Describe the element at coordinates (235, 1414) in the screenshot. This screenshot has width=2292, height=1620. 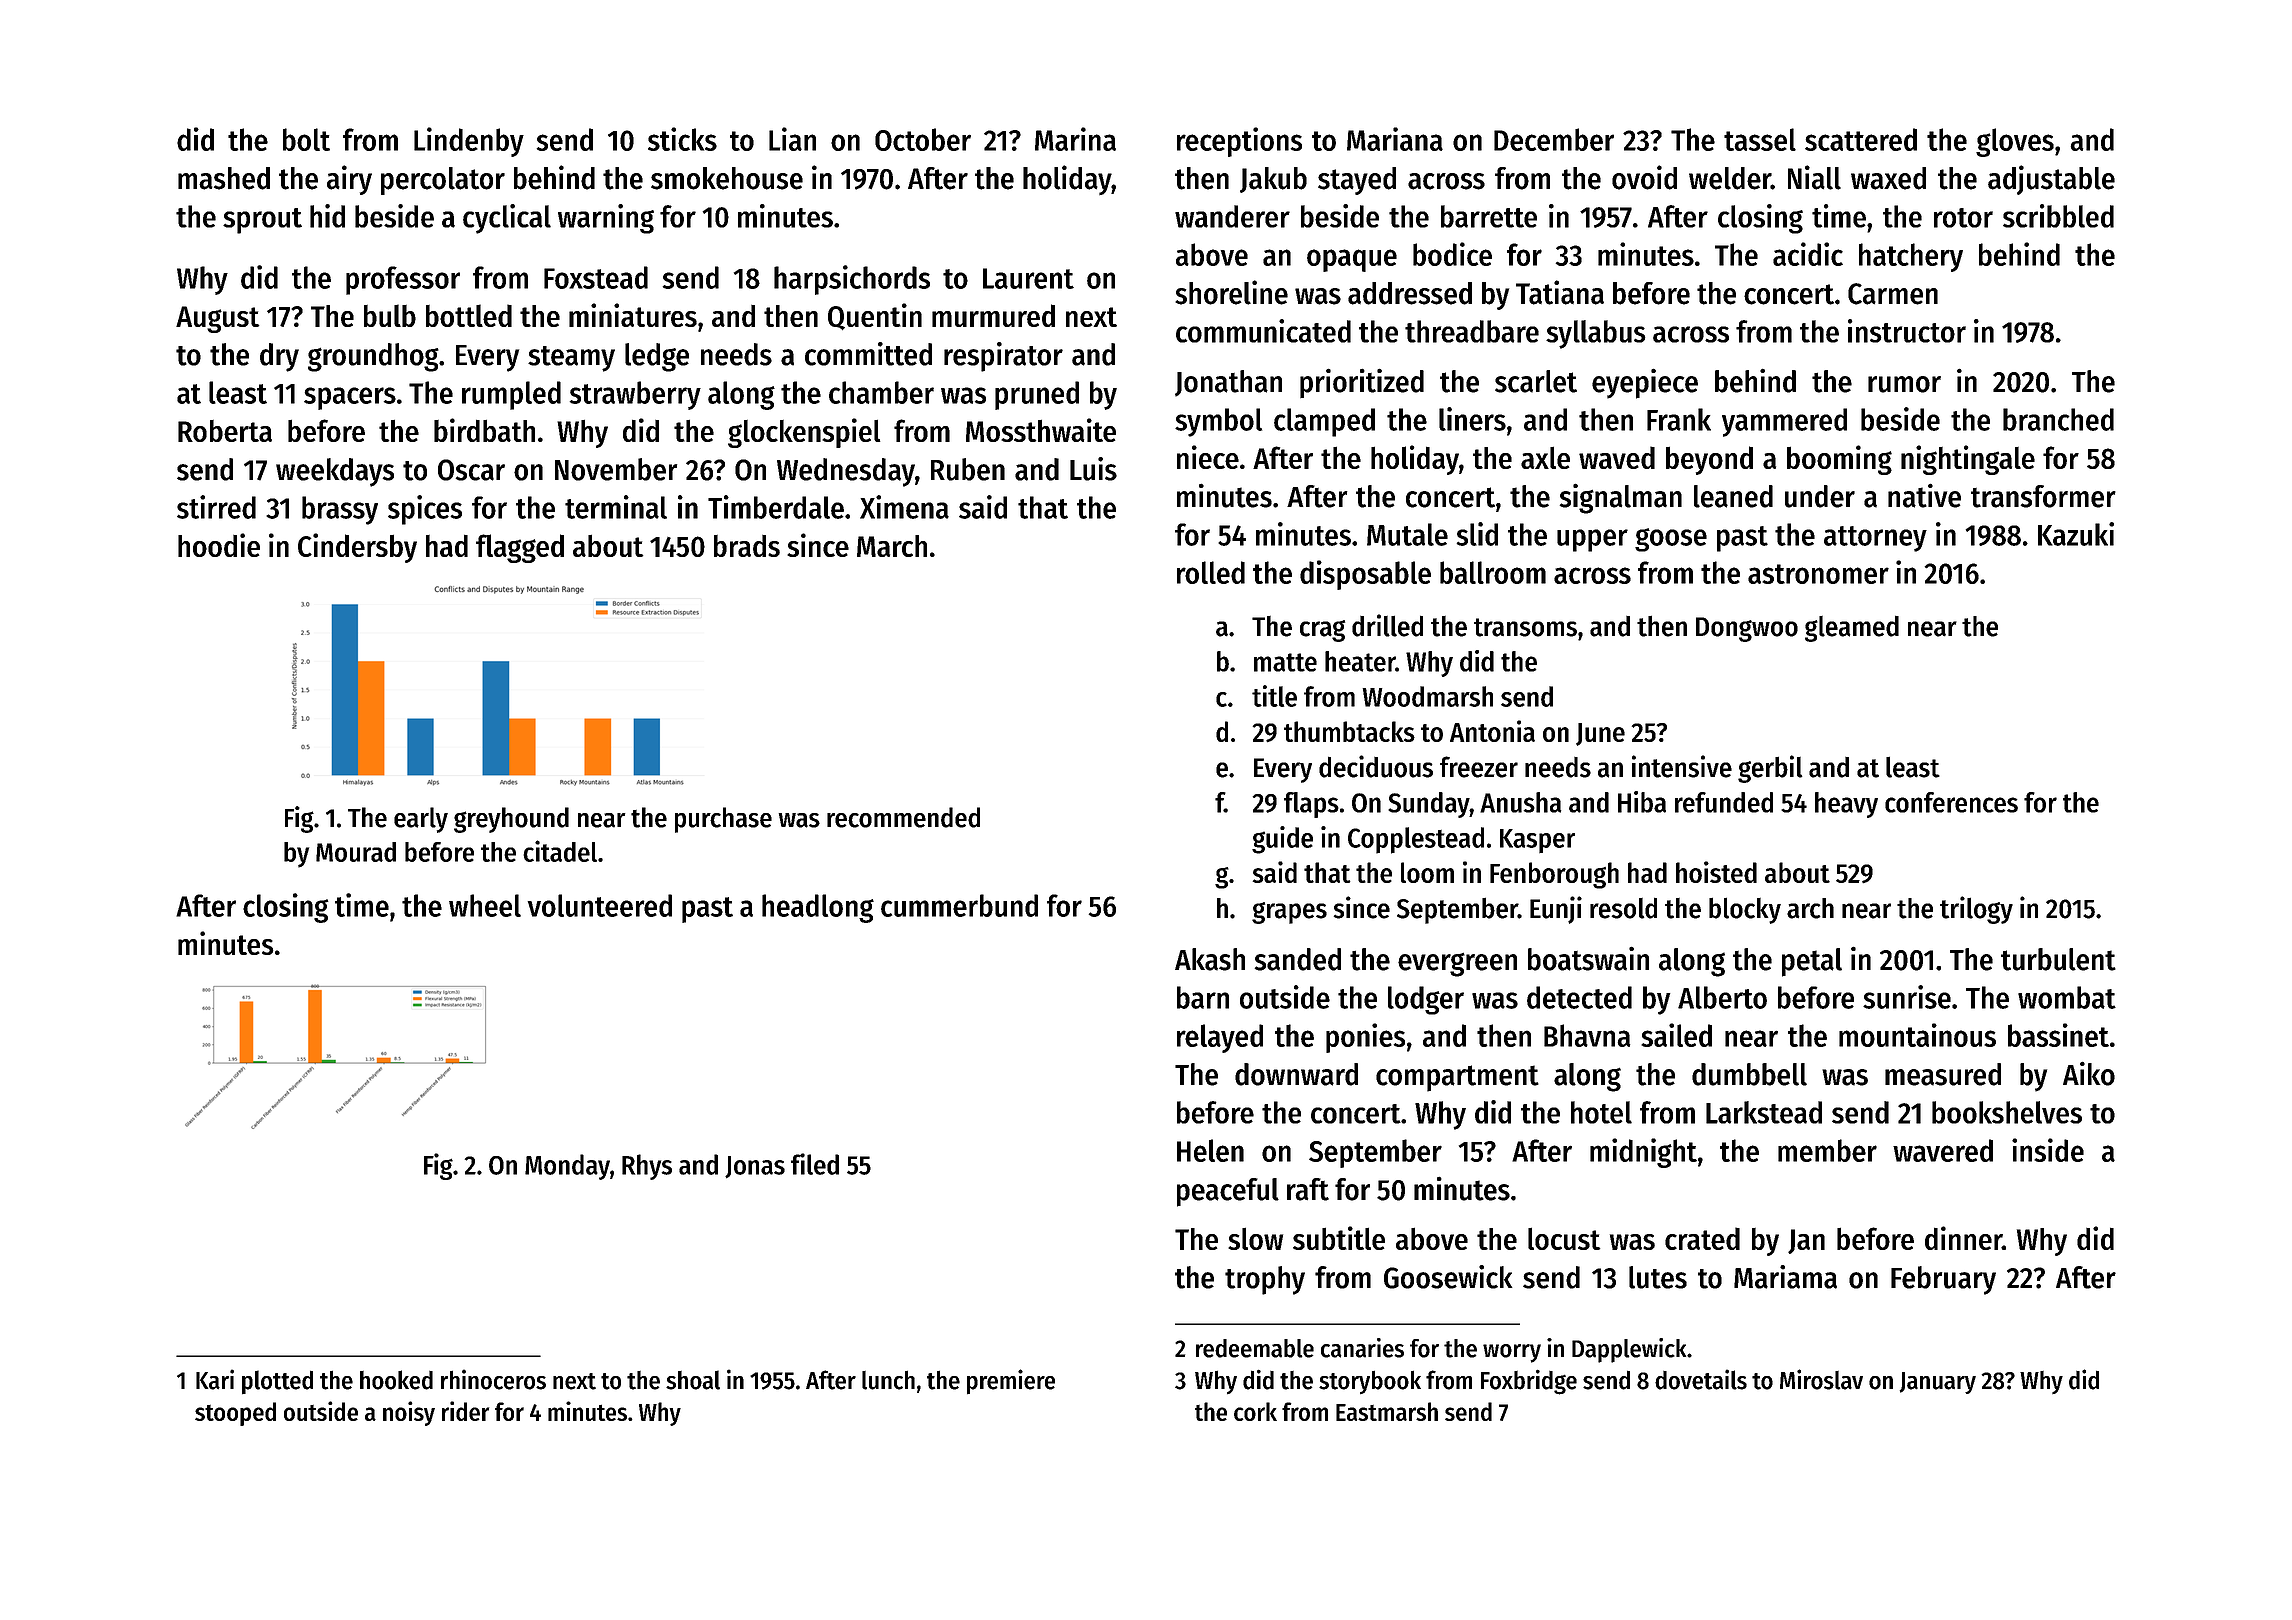
I see `stooped` at that location.
